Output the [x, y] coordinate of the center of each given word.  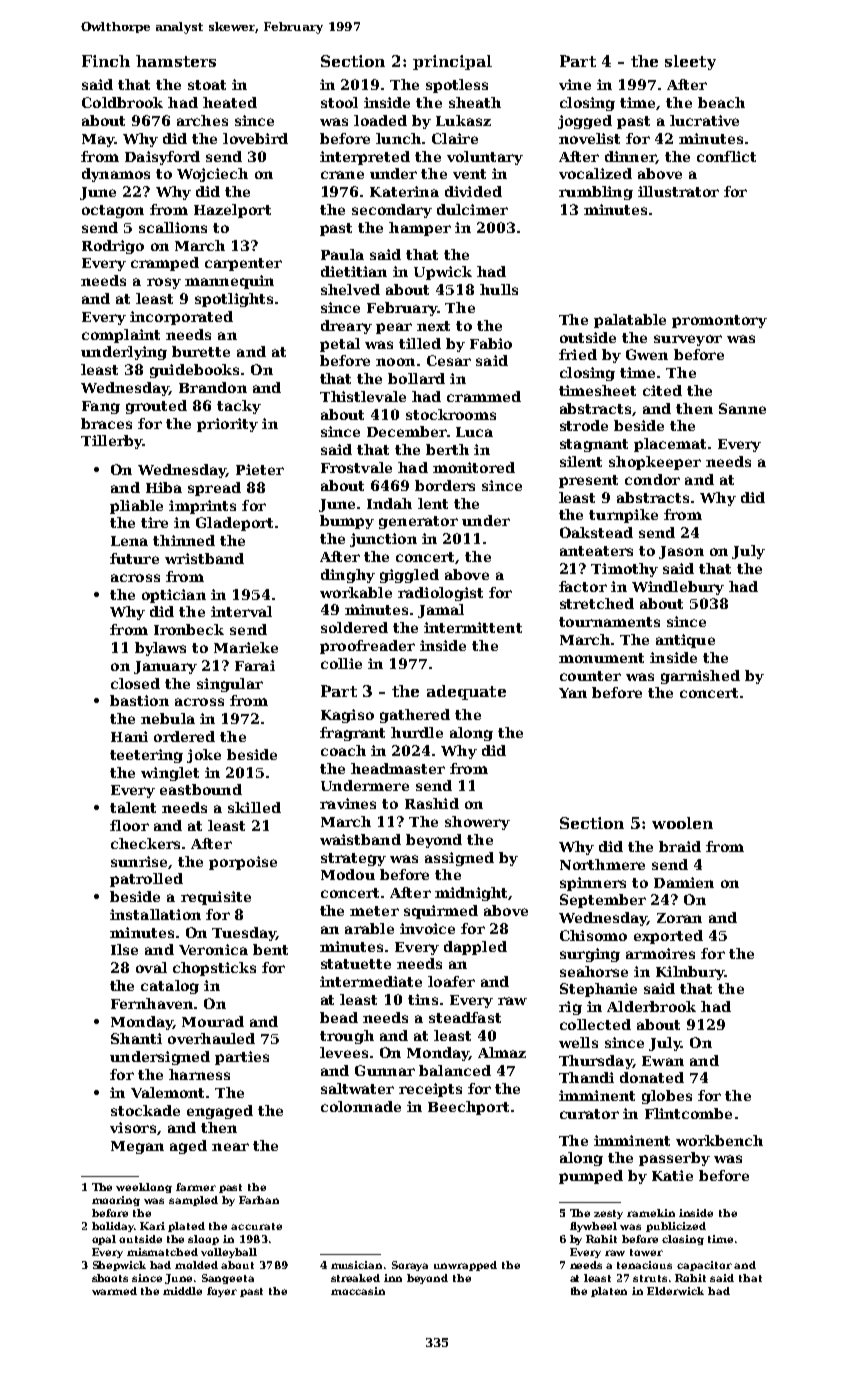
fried [578, 354]
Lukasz [463, 120]
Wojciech [212, 175]
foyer [222, 1292]
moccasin [358, 1291]
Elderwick [675, 1291]
